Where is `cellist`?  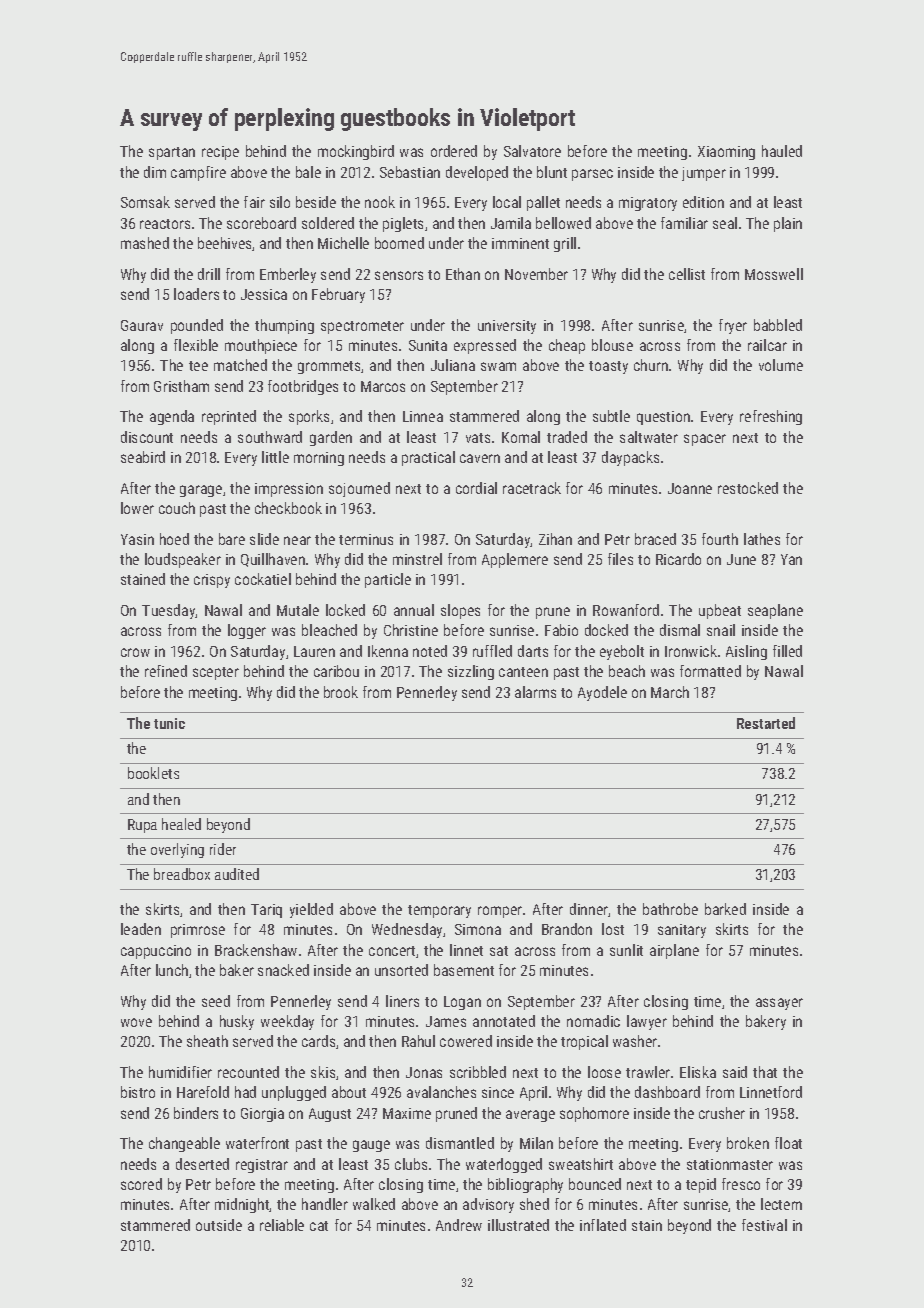
cellist is located at coordinates (687, 274).
